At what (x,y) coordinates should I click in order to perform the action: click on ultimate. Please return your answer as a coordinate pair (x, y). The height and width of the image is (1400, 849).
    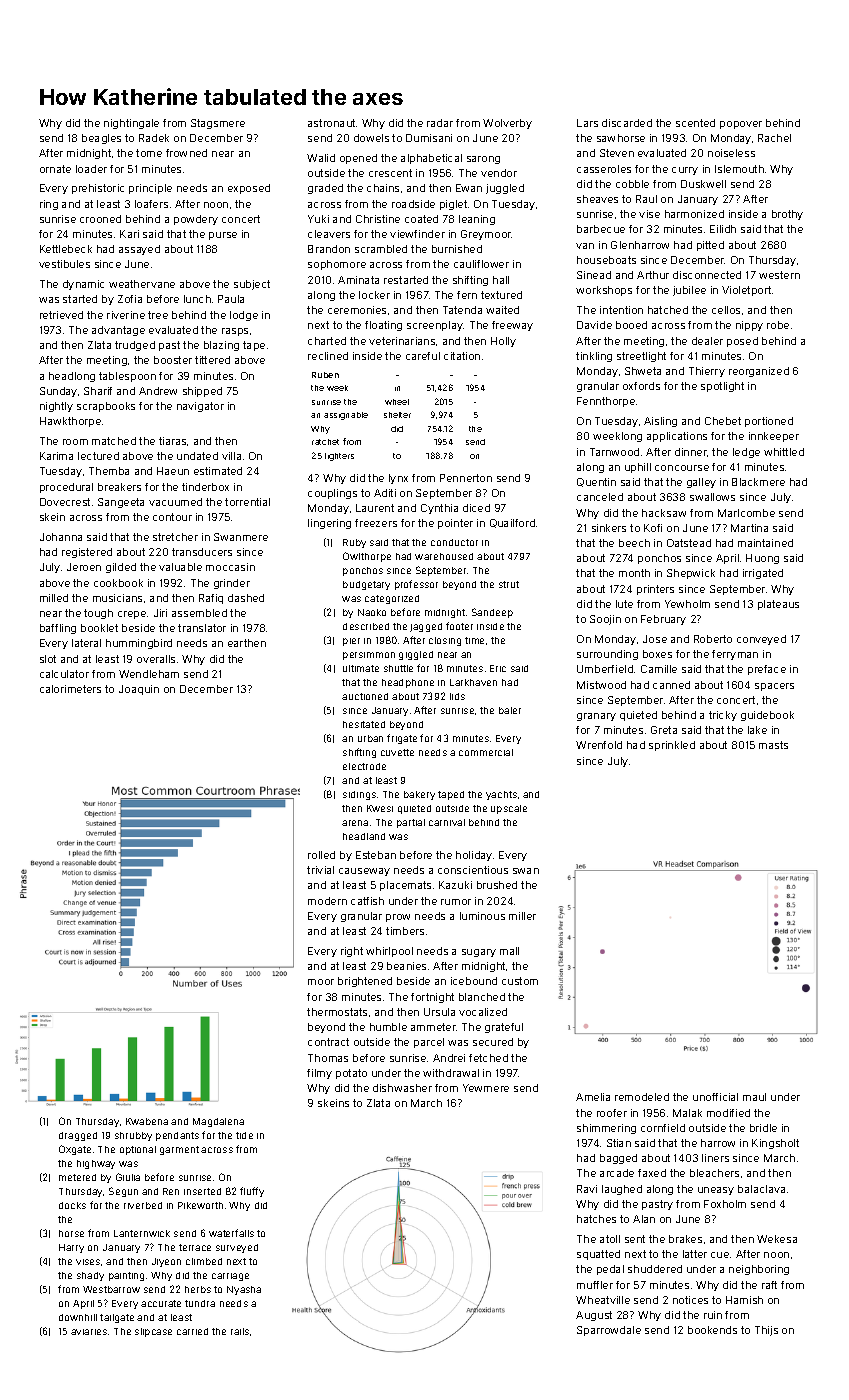
    Looking at the image, I should click on (361, 668).
